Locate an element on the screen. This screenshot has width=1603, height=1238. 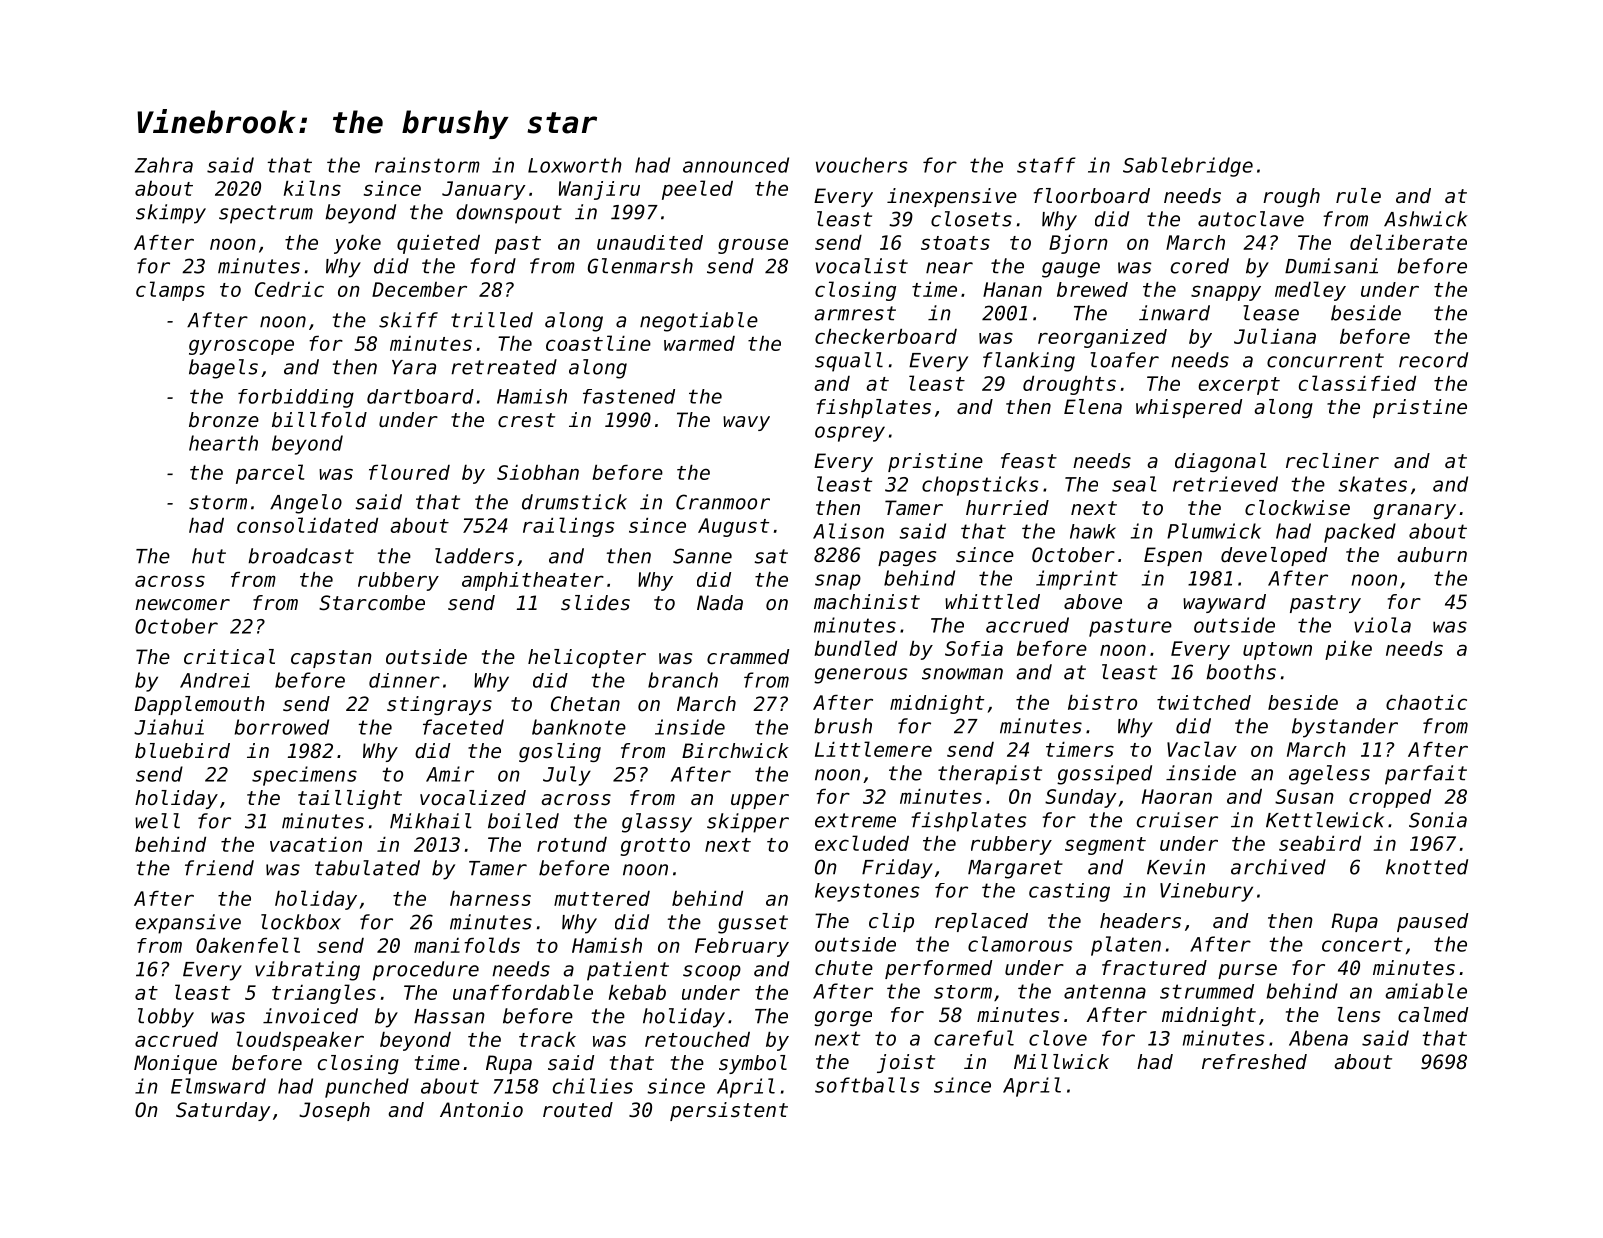
ladders is located at coordinates (474, 556).
